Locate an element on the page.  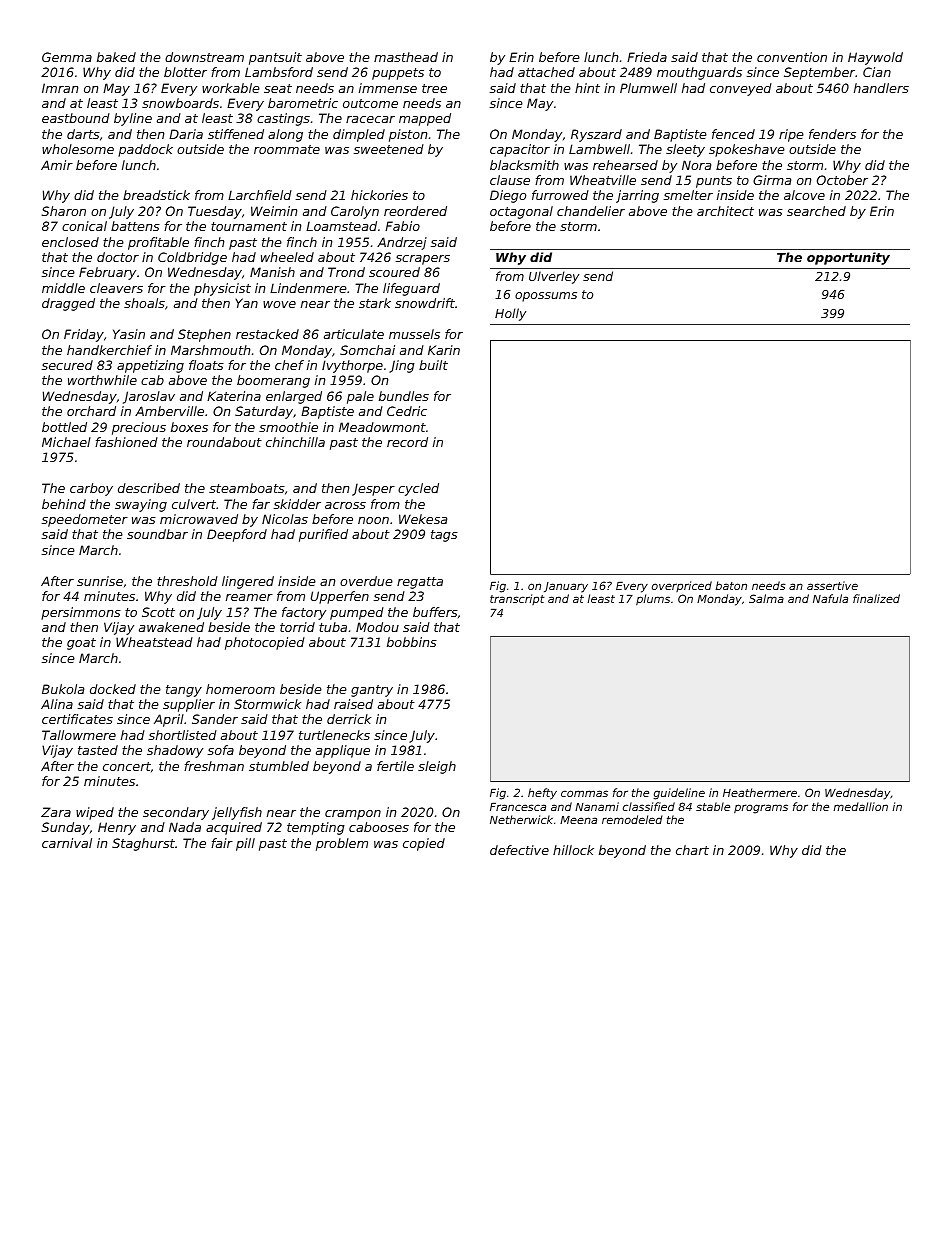
masthead is located at coordinates (406, 57).
